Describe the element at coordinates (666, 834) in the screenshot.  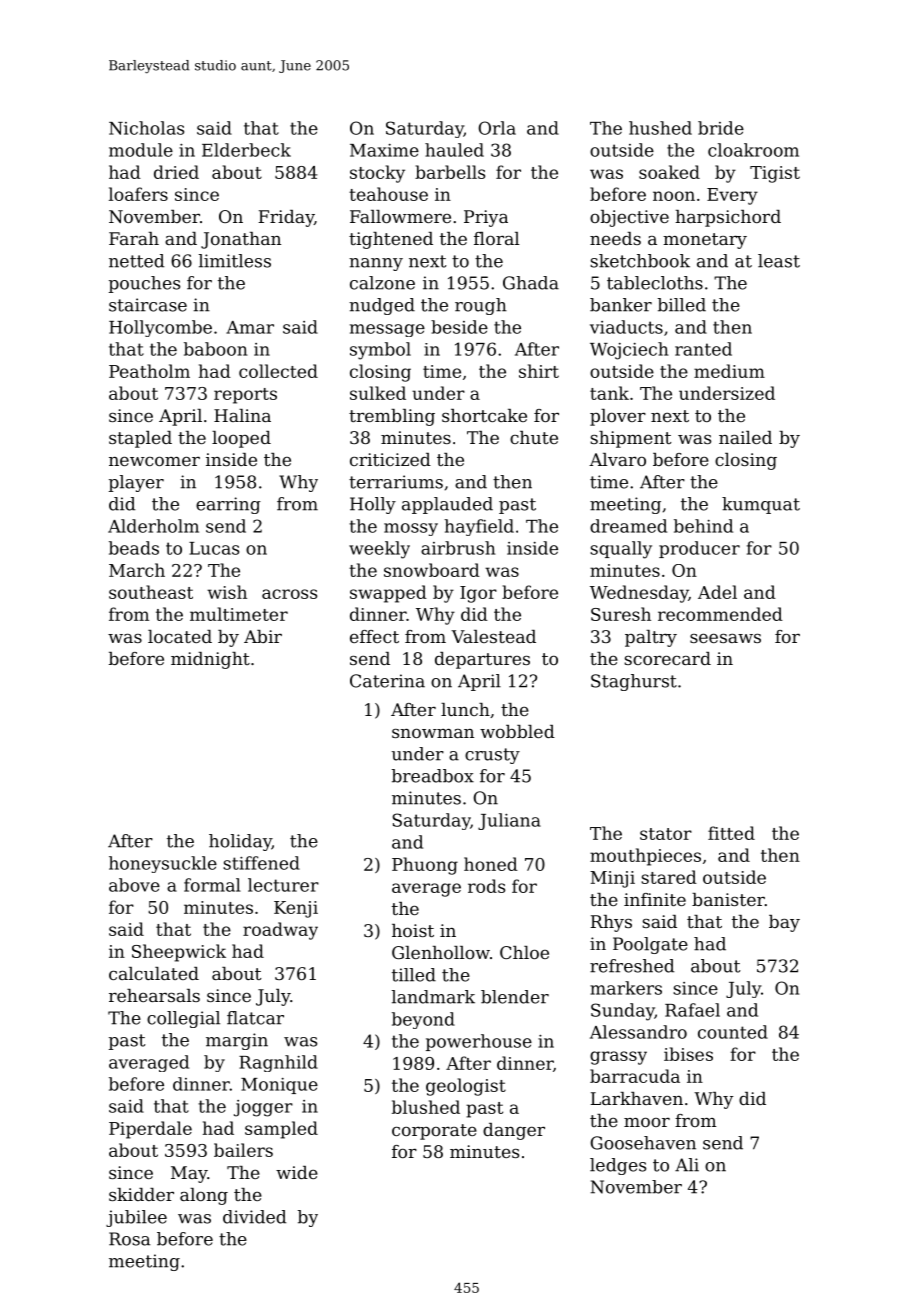
I see `stator` at that location.
